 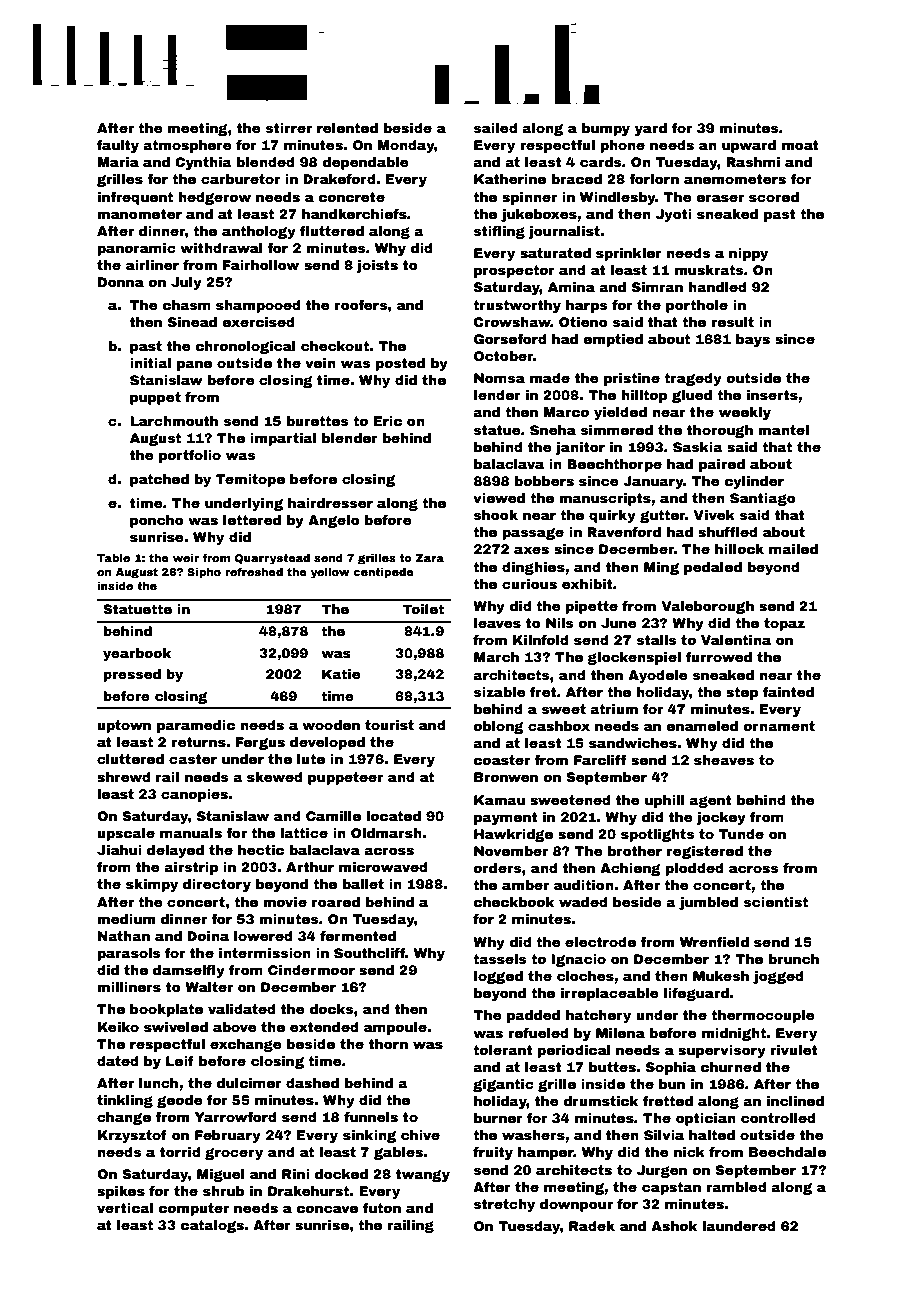 What do you see at coordinates (388, 1044) in the image?
I see `thorn` at bounding box center [388, 1044].
